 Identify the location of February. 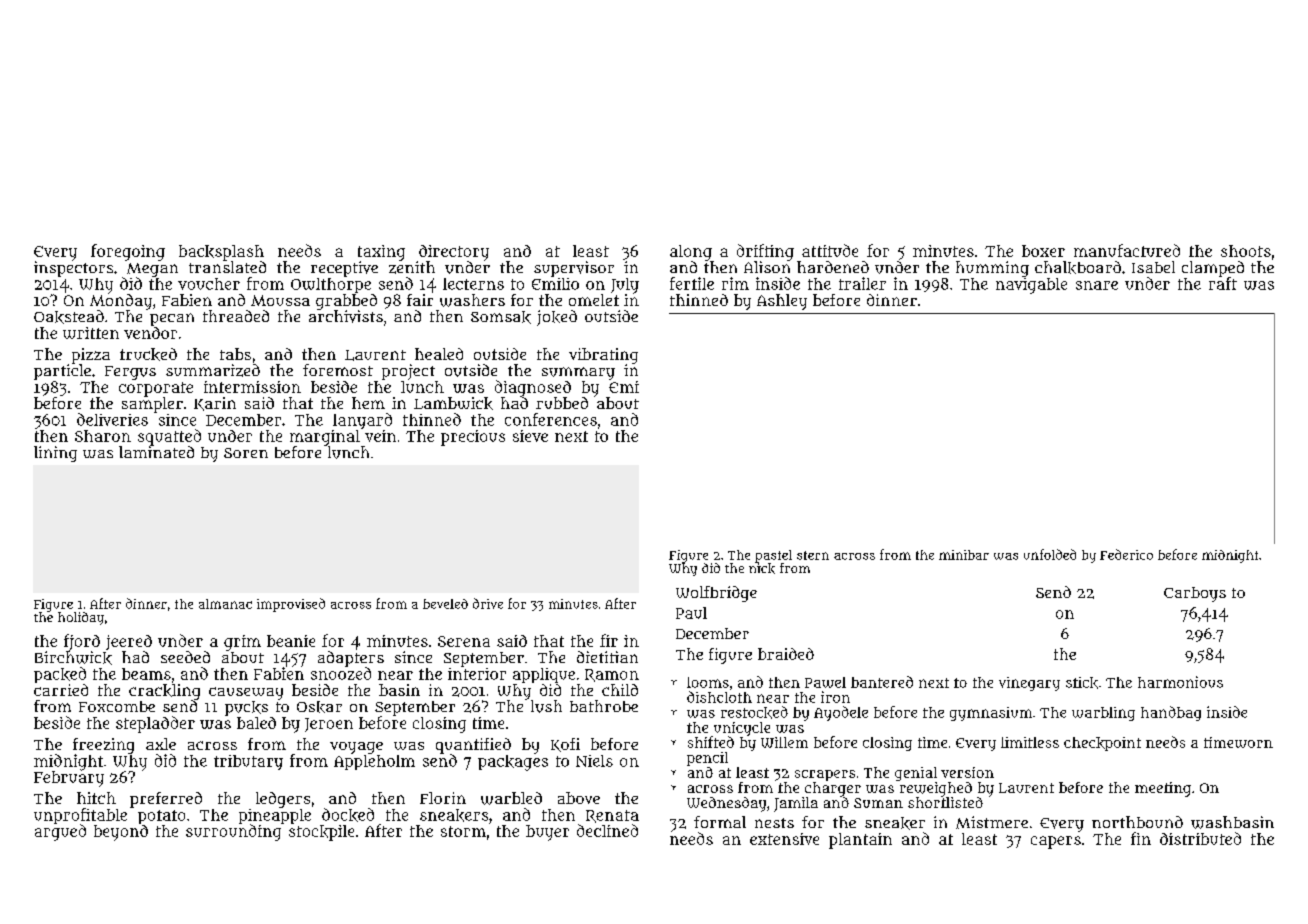
(69, 779).
